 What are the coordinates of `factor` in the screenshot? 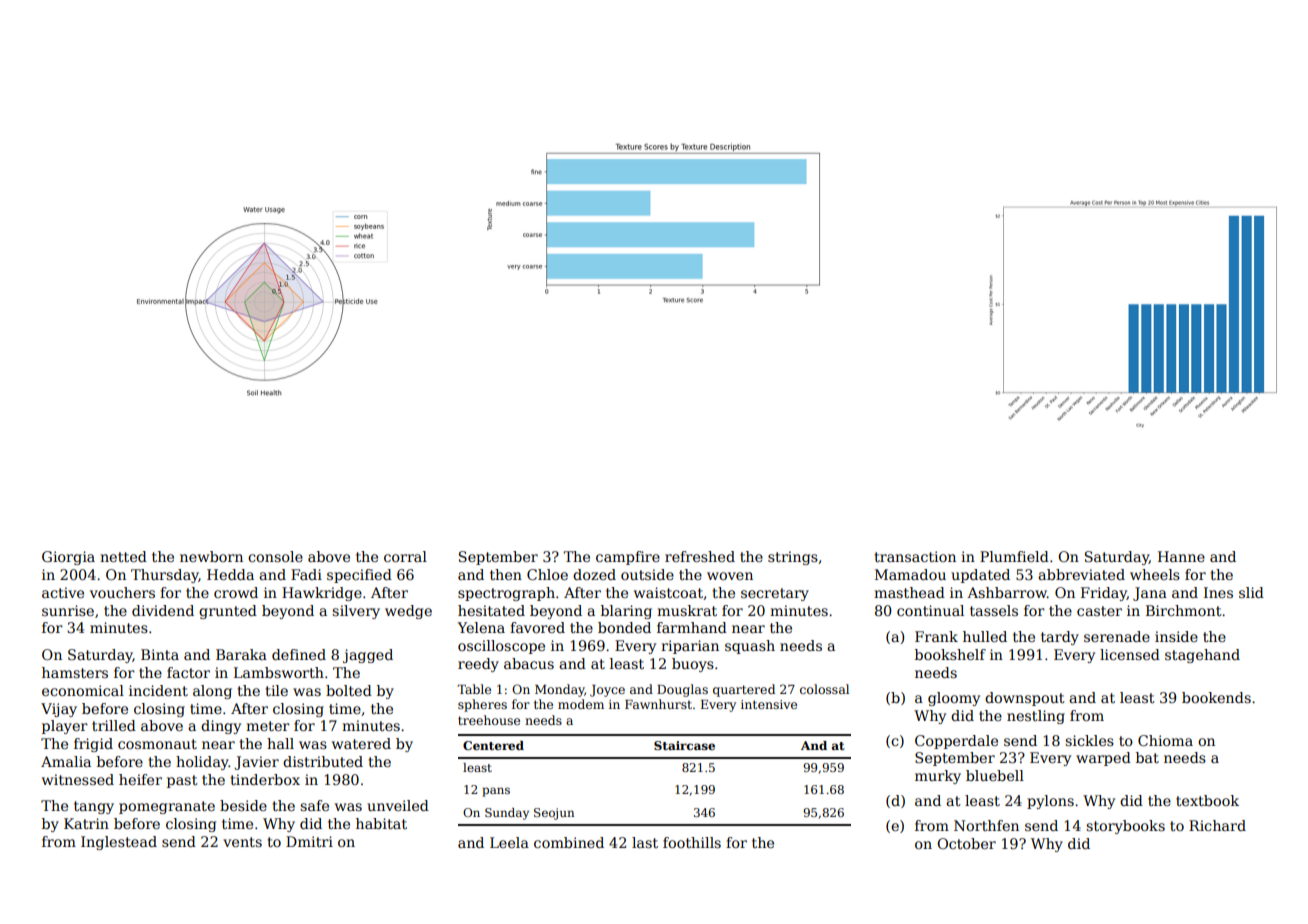 It's located at (188, 672).
